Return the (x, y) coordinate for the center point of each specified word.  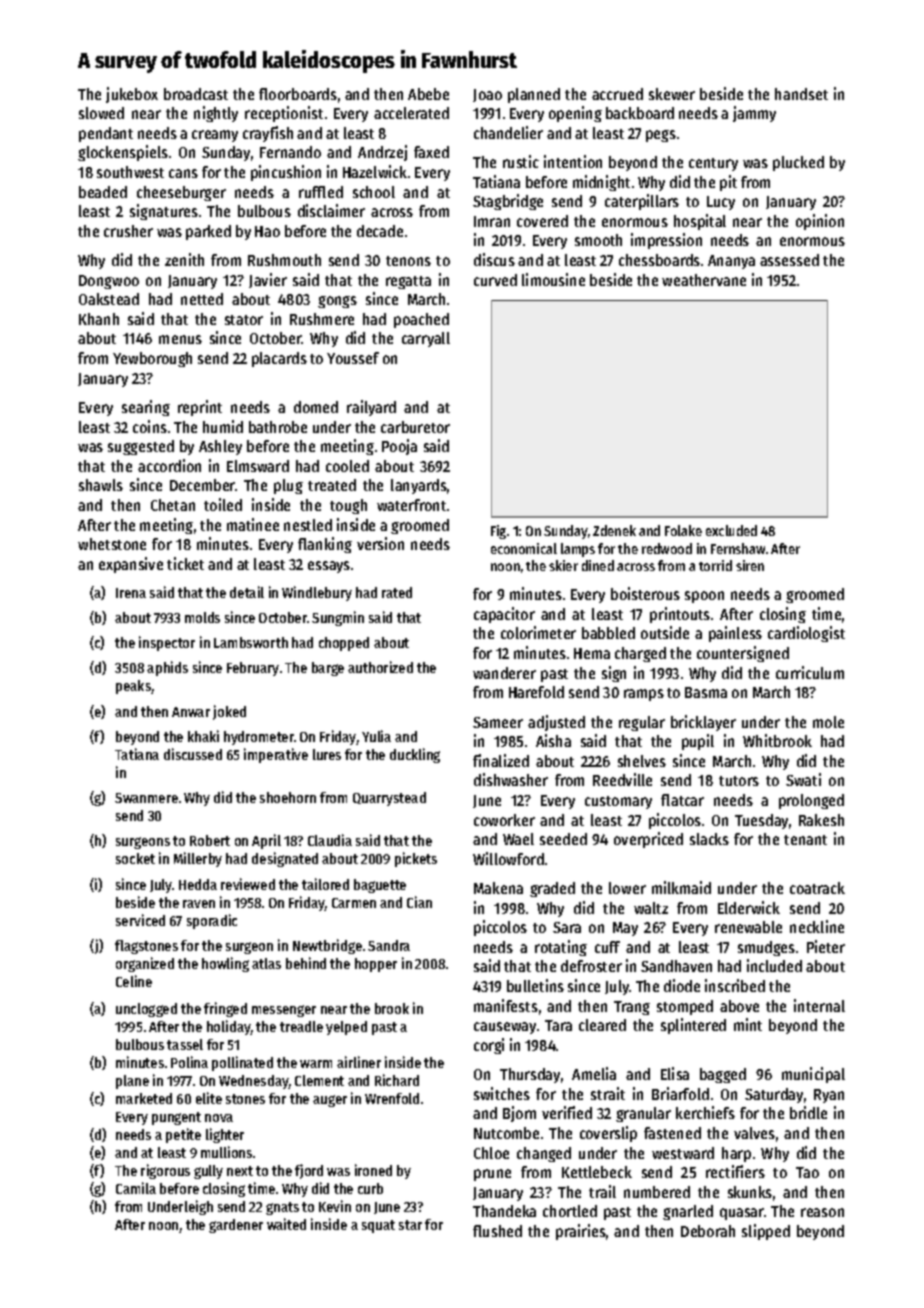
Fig (498, 532)
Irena (131, 593)
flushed (497, 1231)
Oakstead (109, 299)
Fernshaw (738, 548)
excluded (731, 530)
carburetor (415, 427)
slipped (766, 1232)
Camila (136, 1188)
